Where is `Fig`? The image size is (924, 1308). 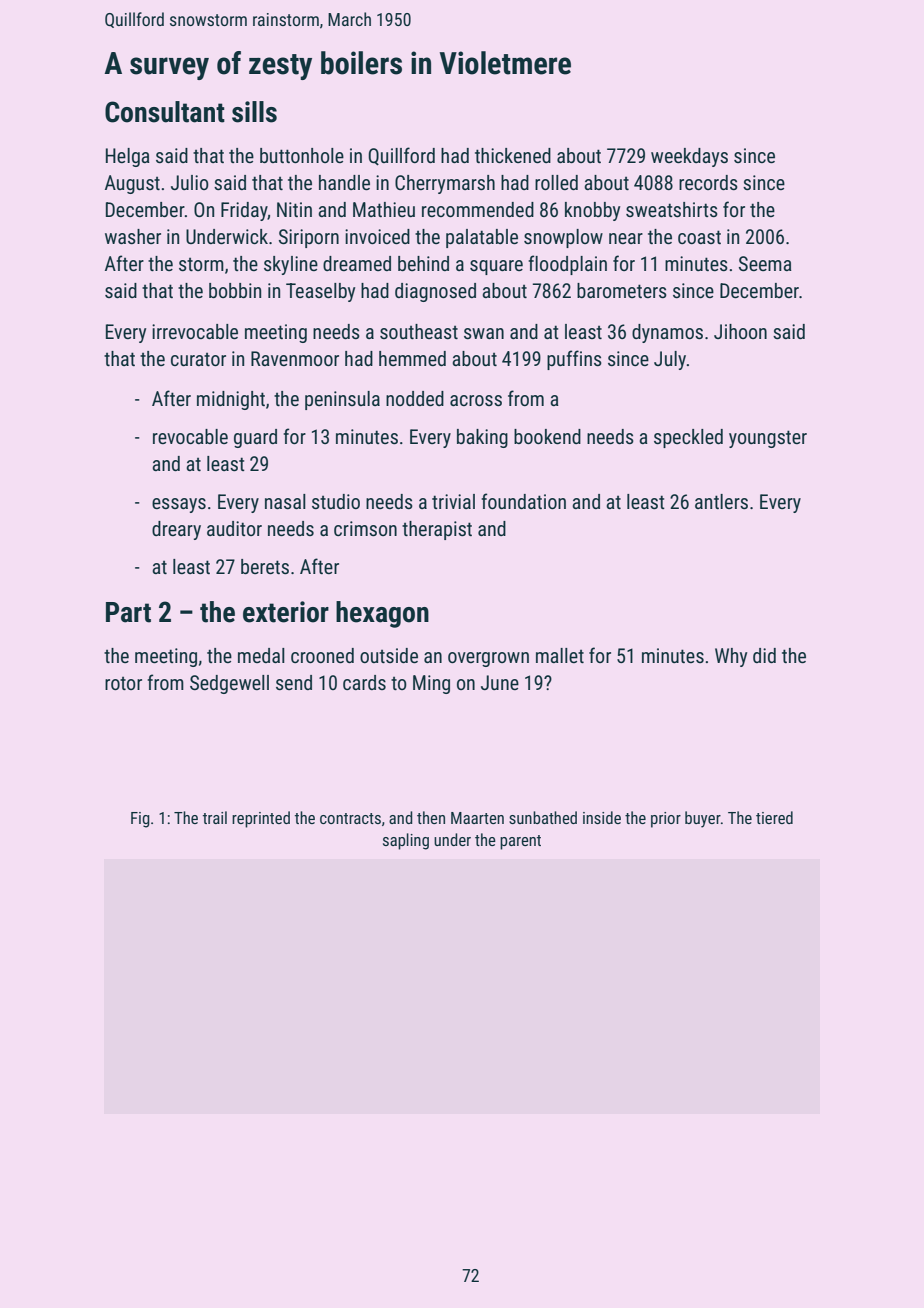 Fig is located at coordinates (140, 820).
